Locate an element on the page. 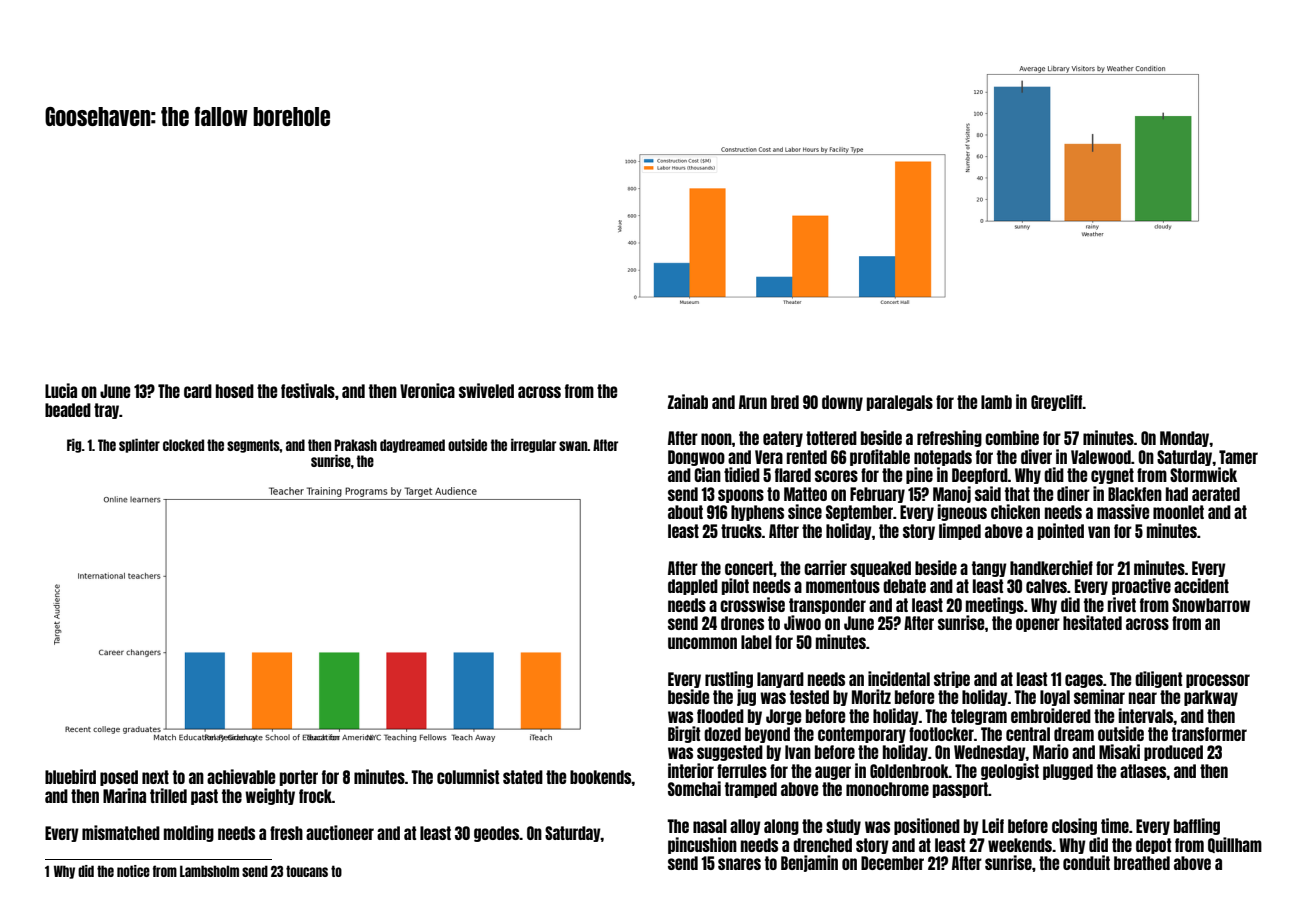 This page has height=924, width=1308. flooded is located at coordinates (720, 716).
